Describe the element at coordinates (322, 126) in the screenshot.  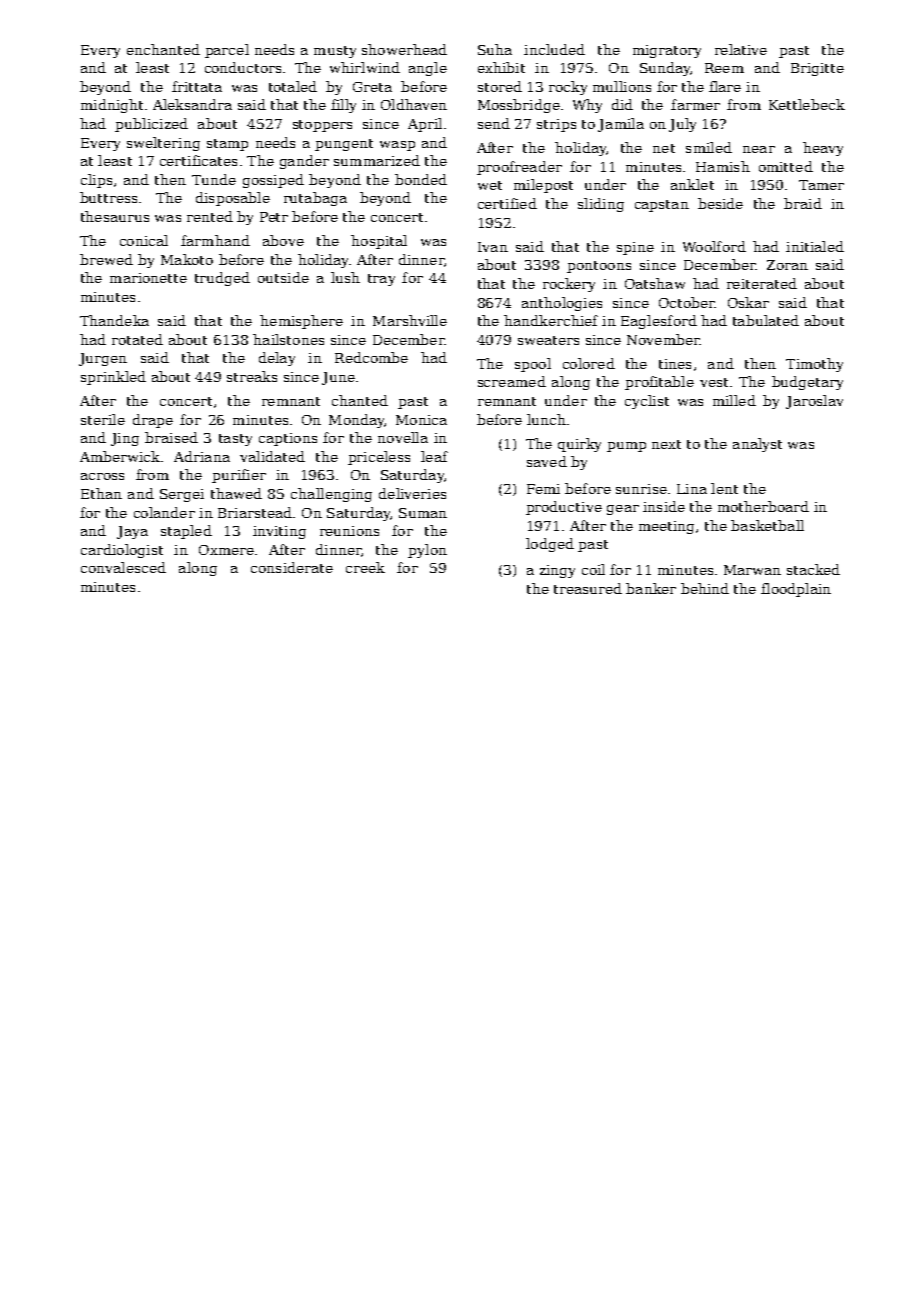
I see `stoppers` at that location.
